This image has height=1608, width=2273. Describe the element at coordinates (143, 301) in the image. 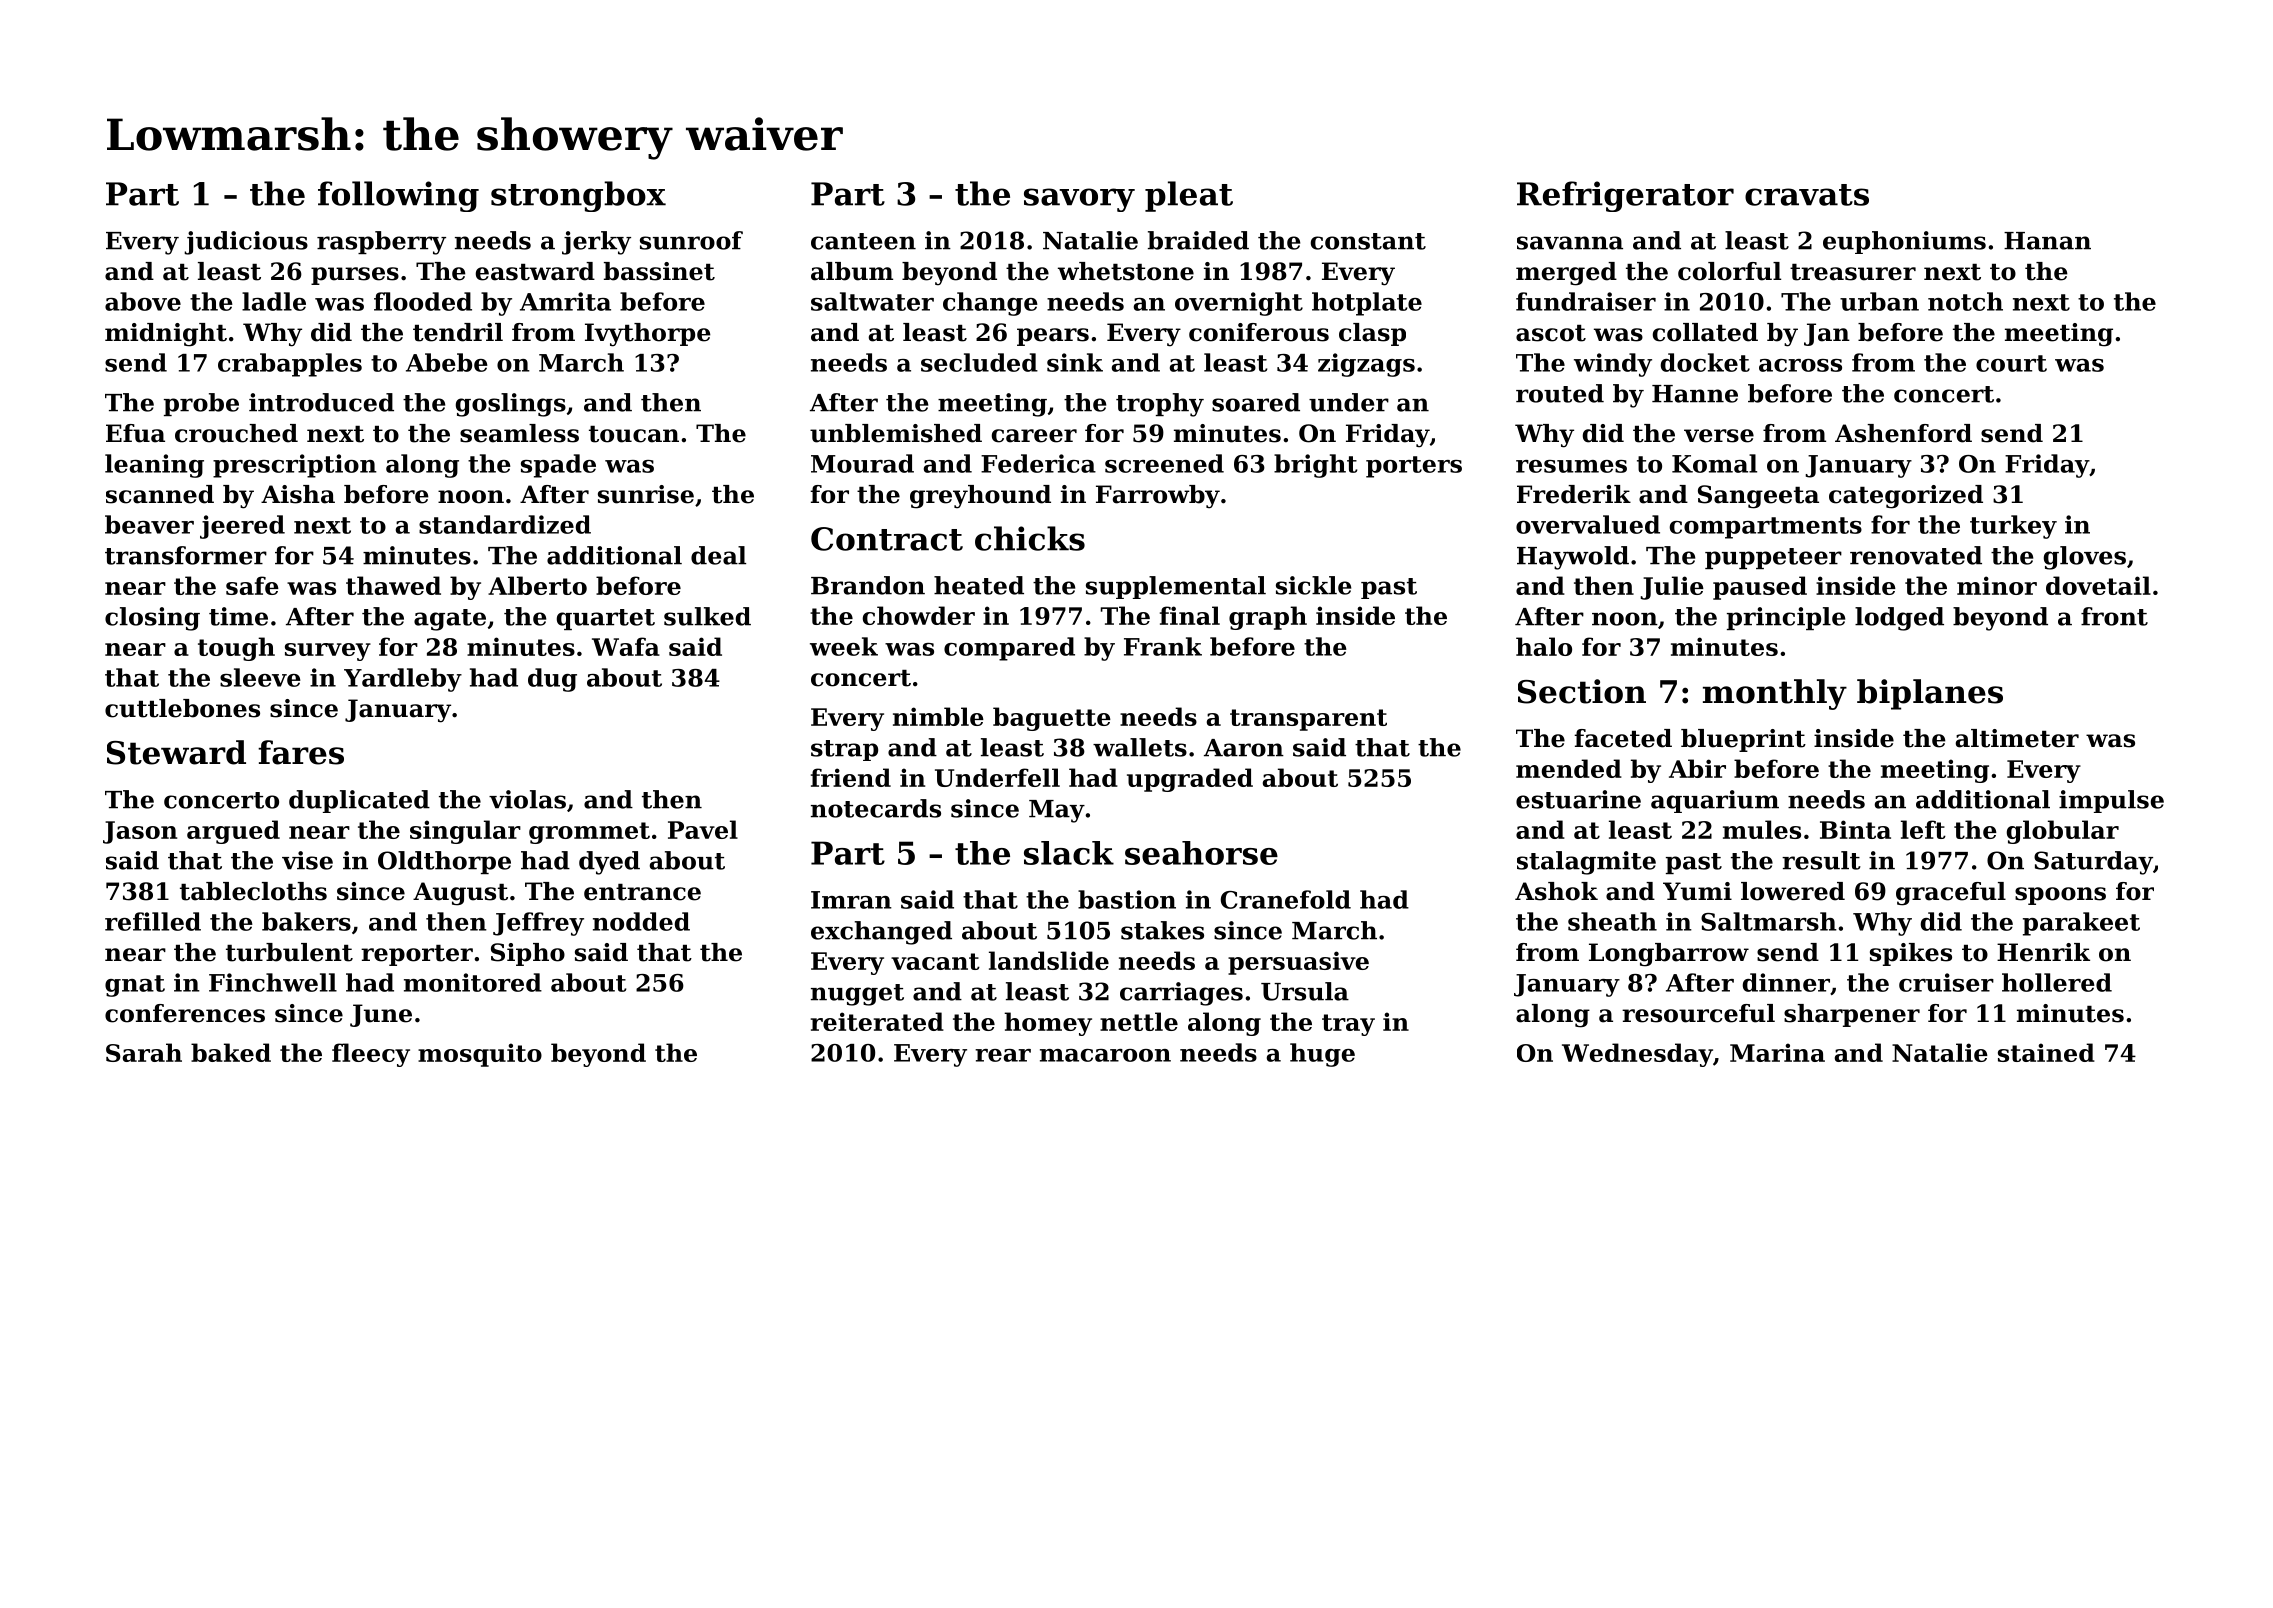

I see `above` at that location.
